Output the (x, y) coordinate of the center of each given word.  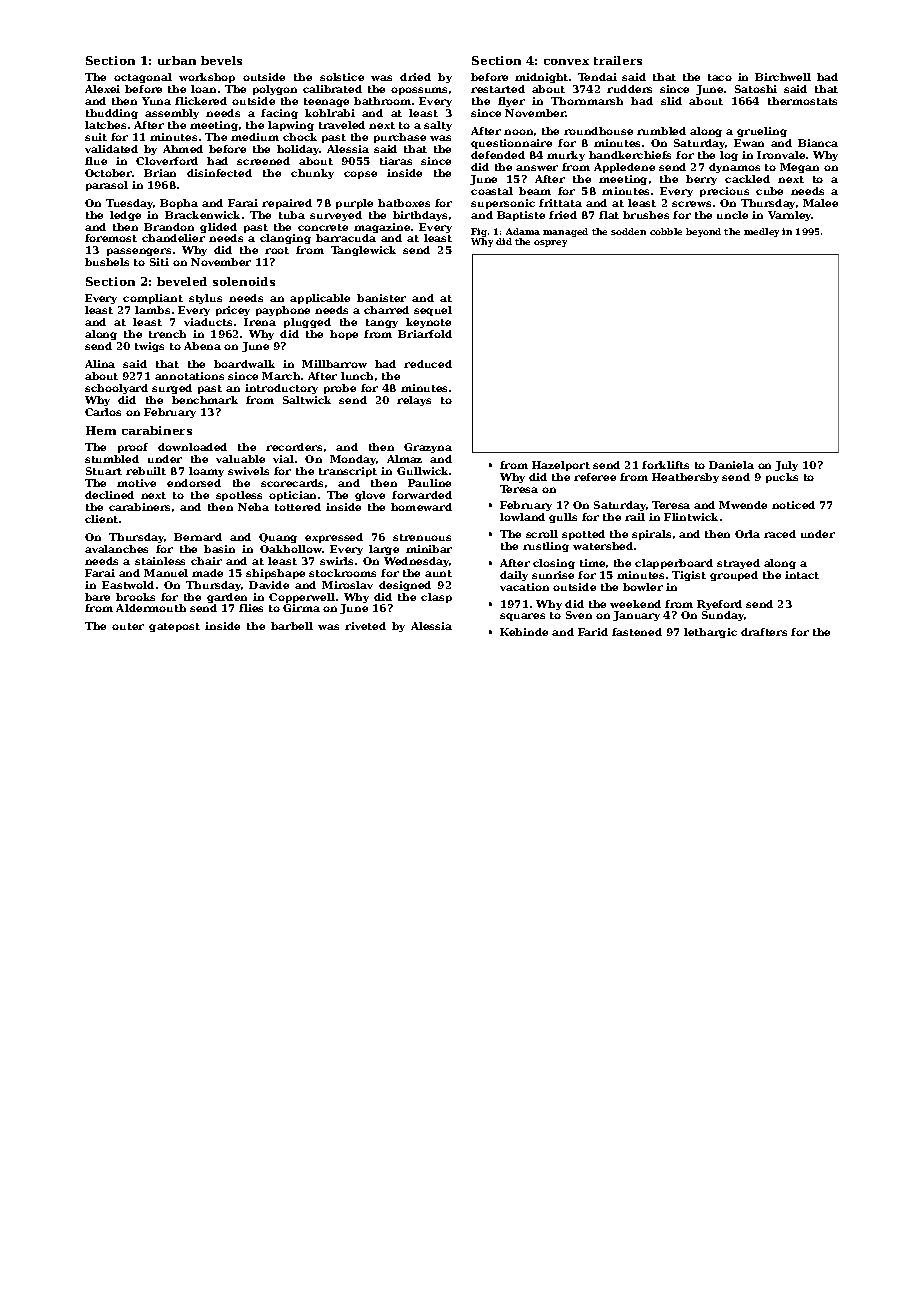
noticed (793, 505)
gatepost (174, 627)
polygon (275, 90)
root (277, 250)
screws (691, 204)
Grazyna (428, 448)
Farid (593, 632)
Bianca (818, 143)
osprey (550, 243)
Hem (101, 430)
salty (438, 126)
